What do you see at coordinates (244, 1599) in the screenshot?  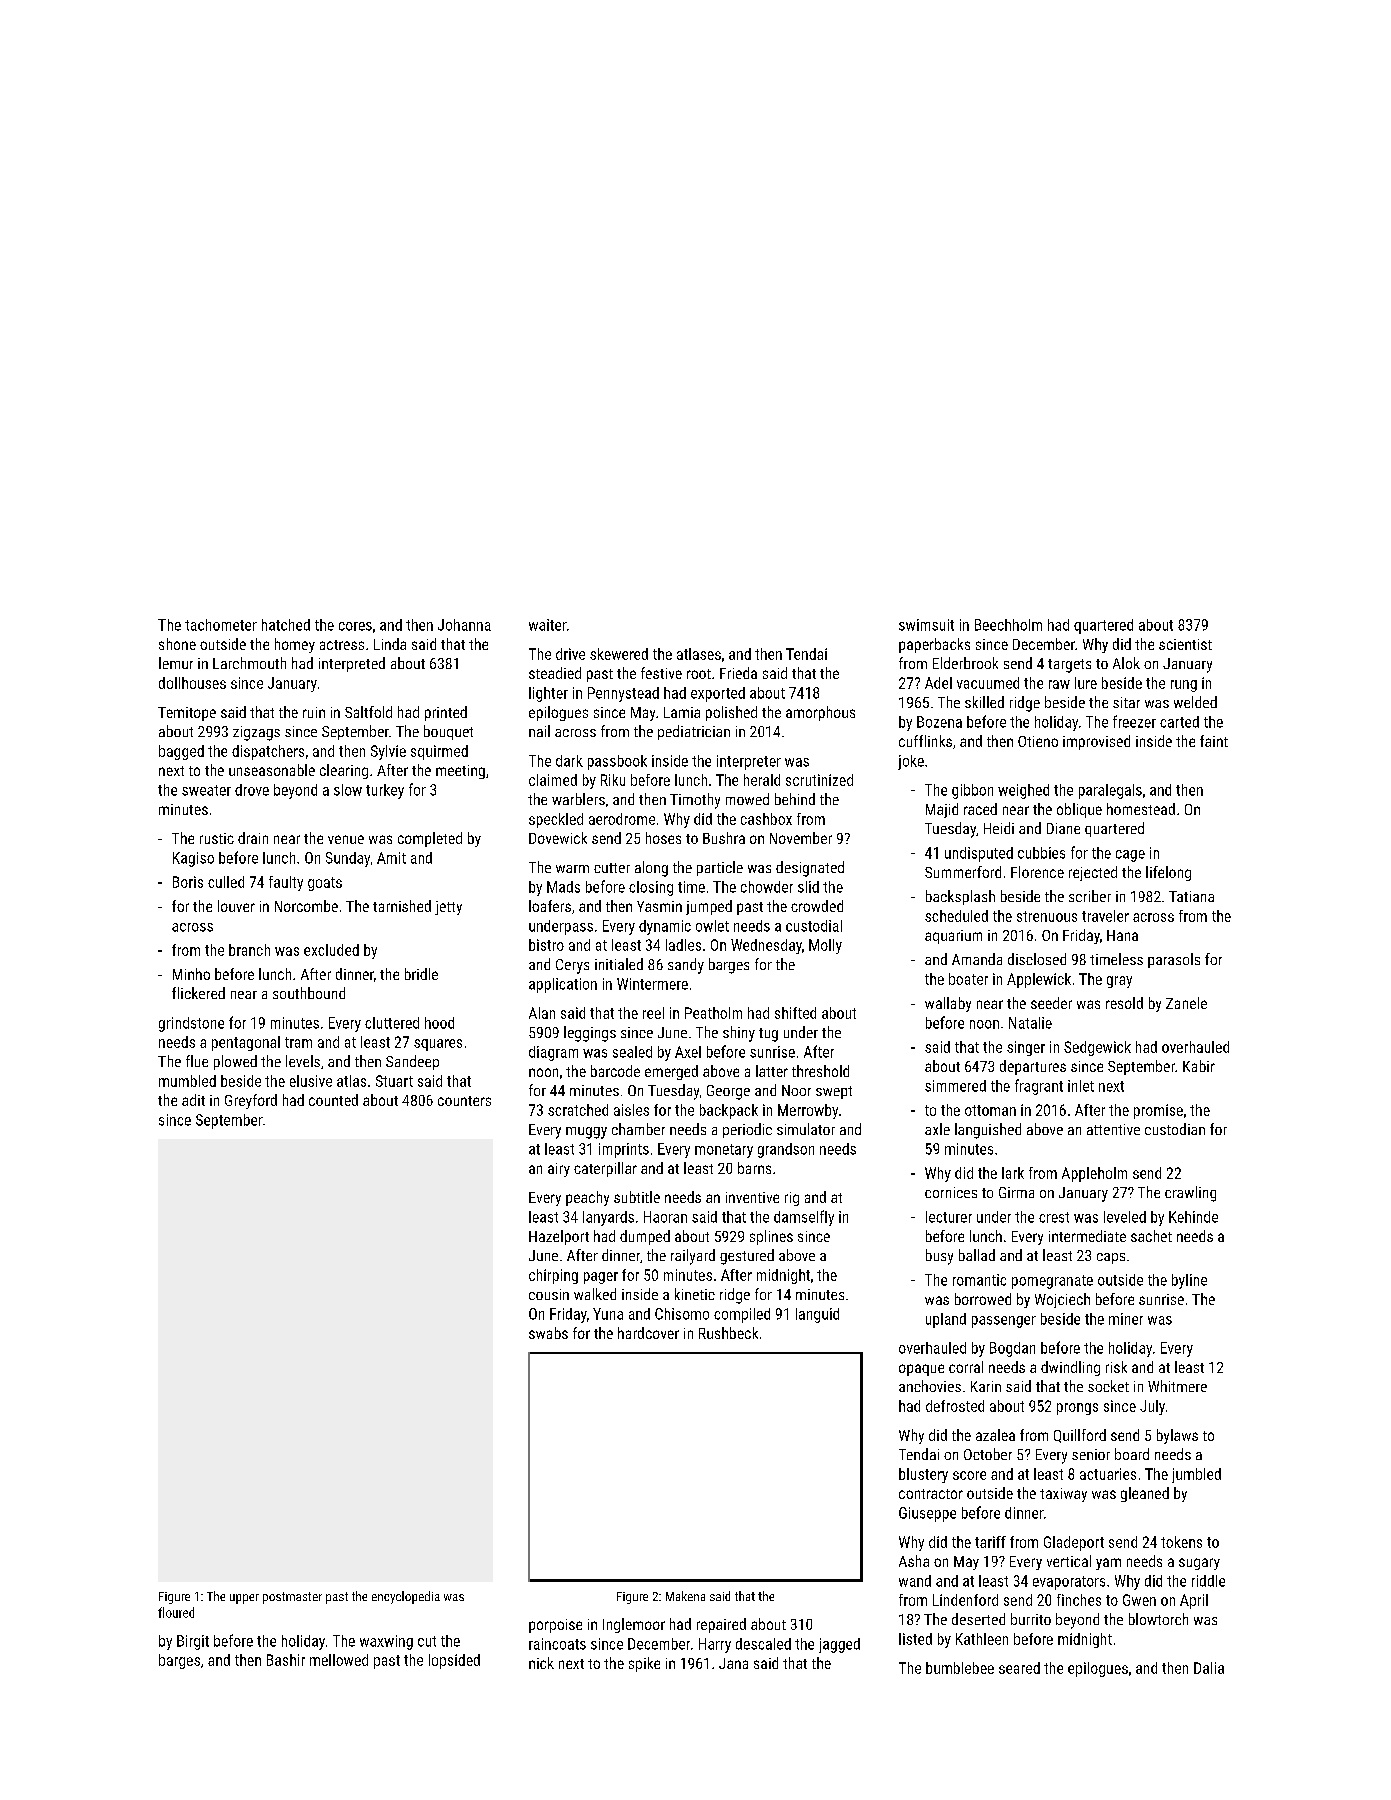 I see `upper` at bounding box center [244, 1599].
